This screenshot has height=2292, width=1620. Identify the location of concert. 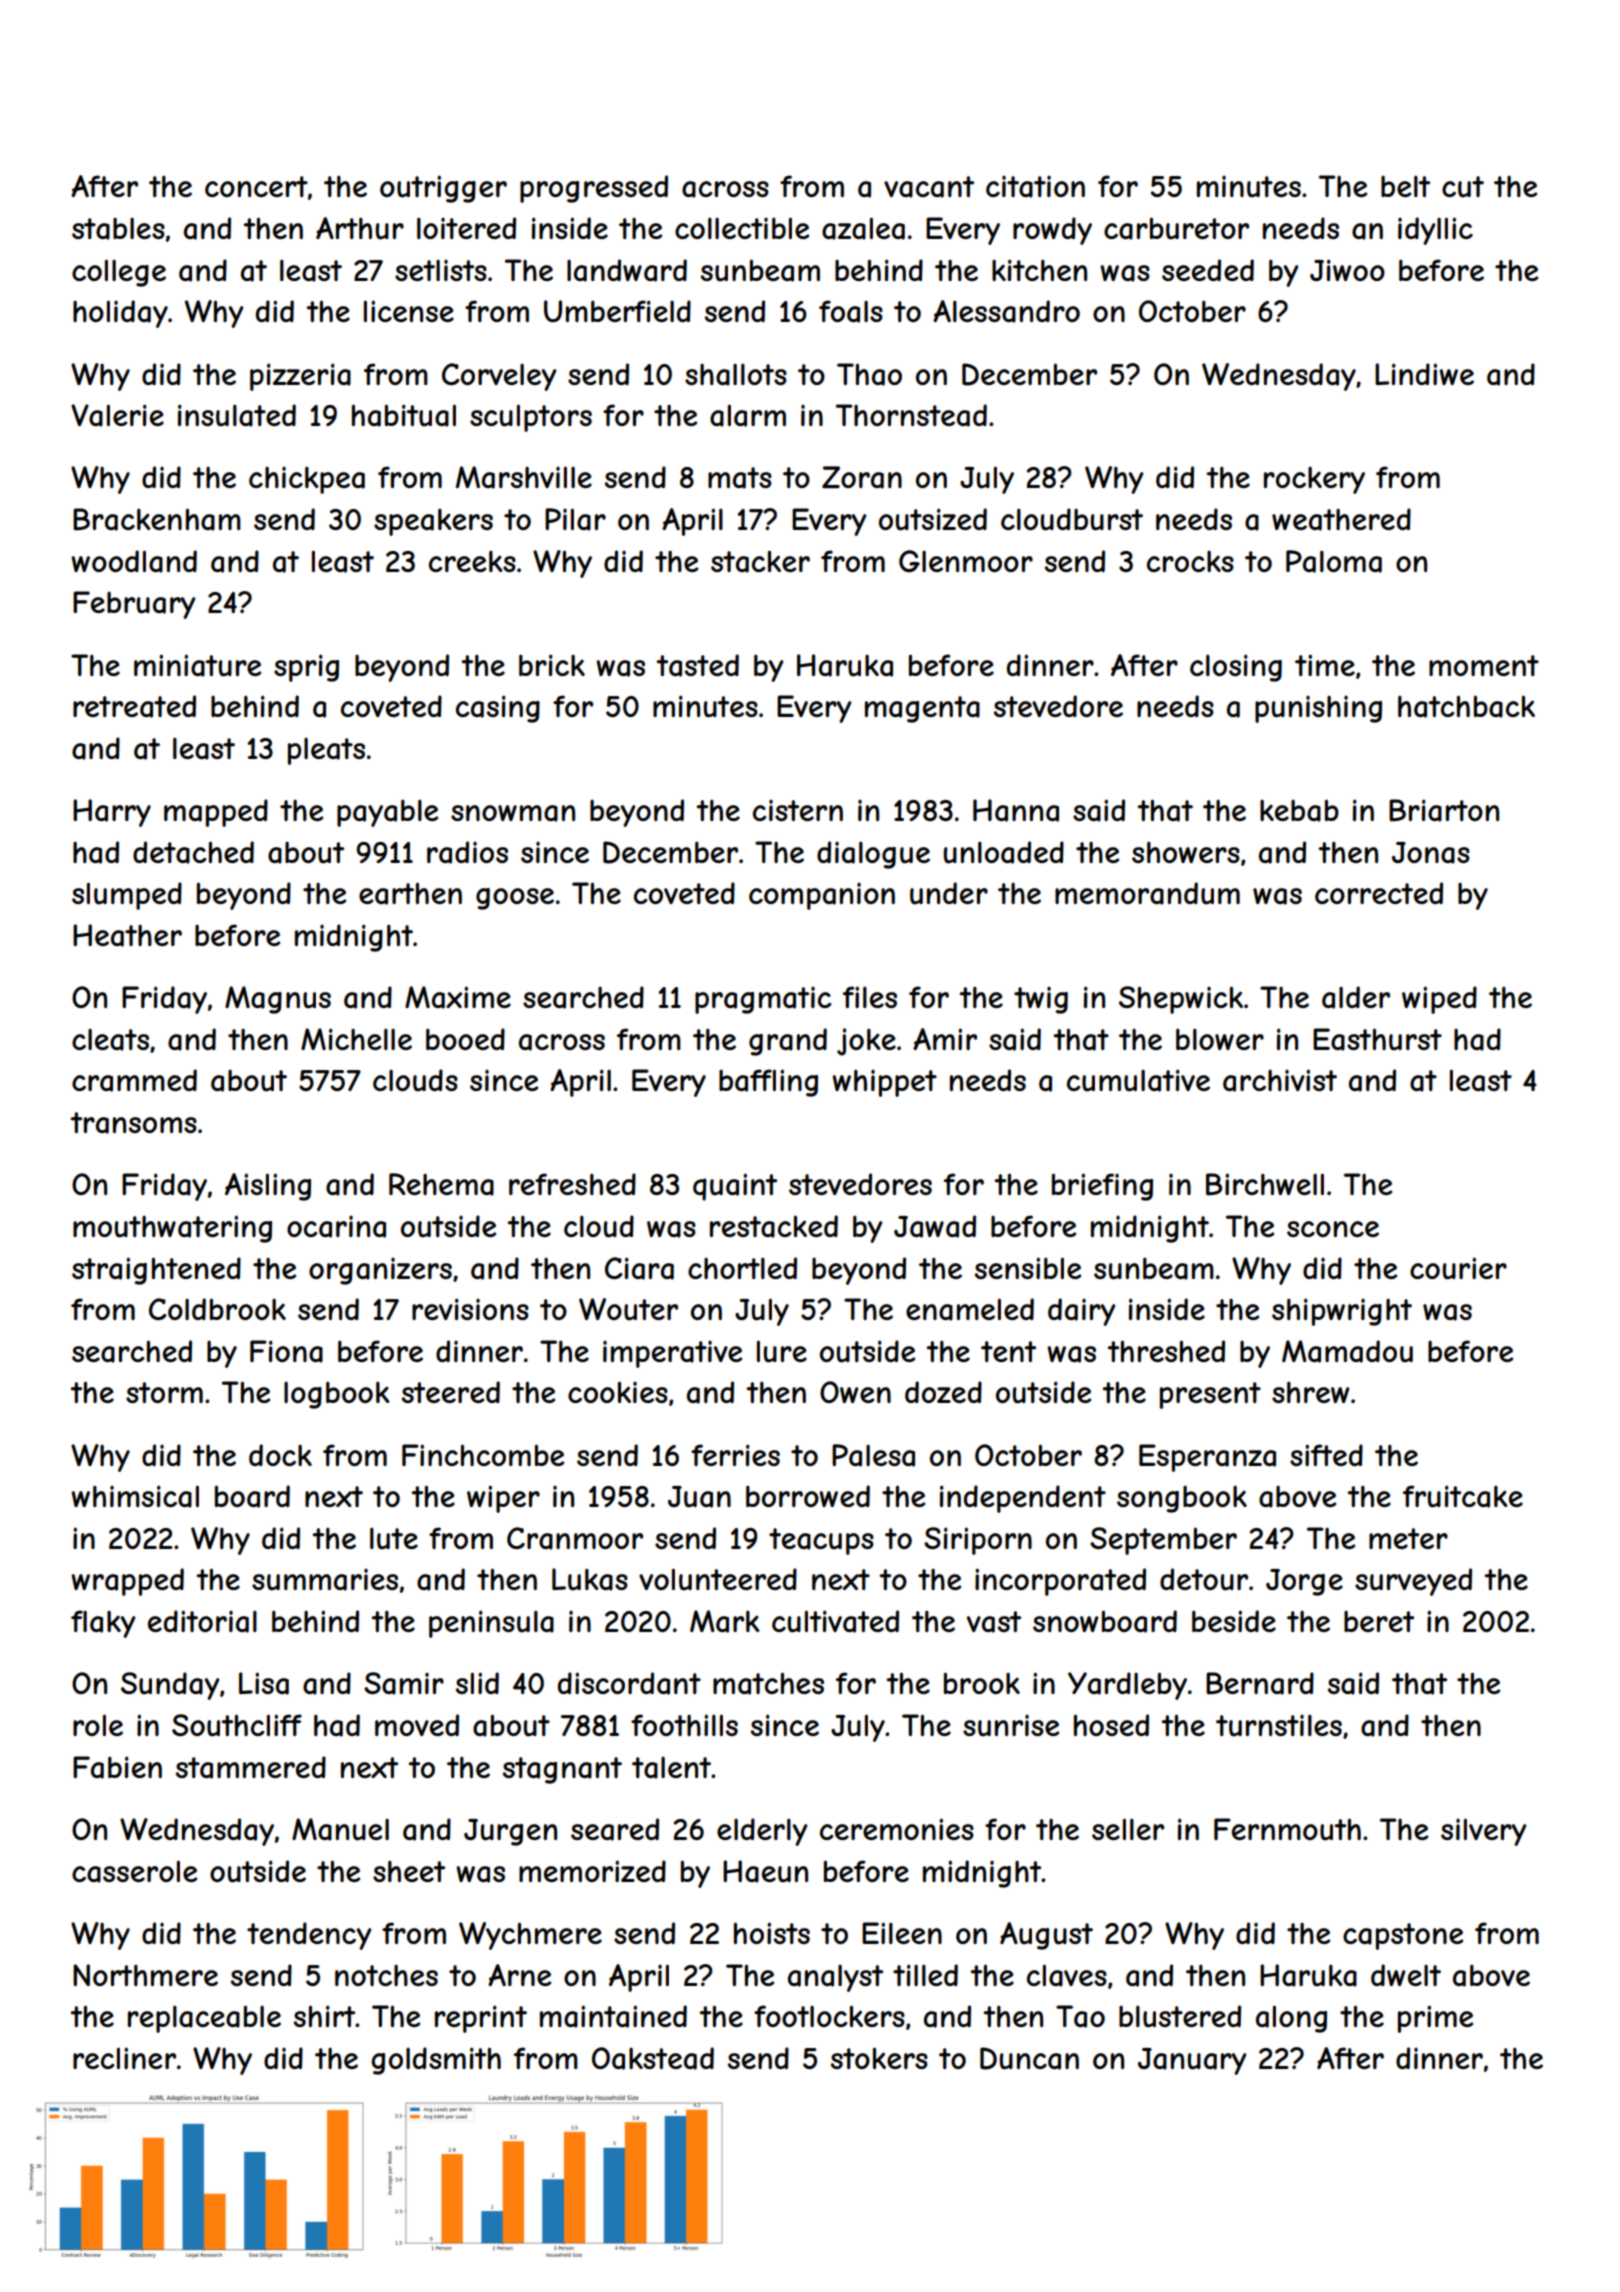
(256, 186).
